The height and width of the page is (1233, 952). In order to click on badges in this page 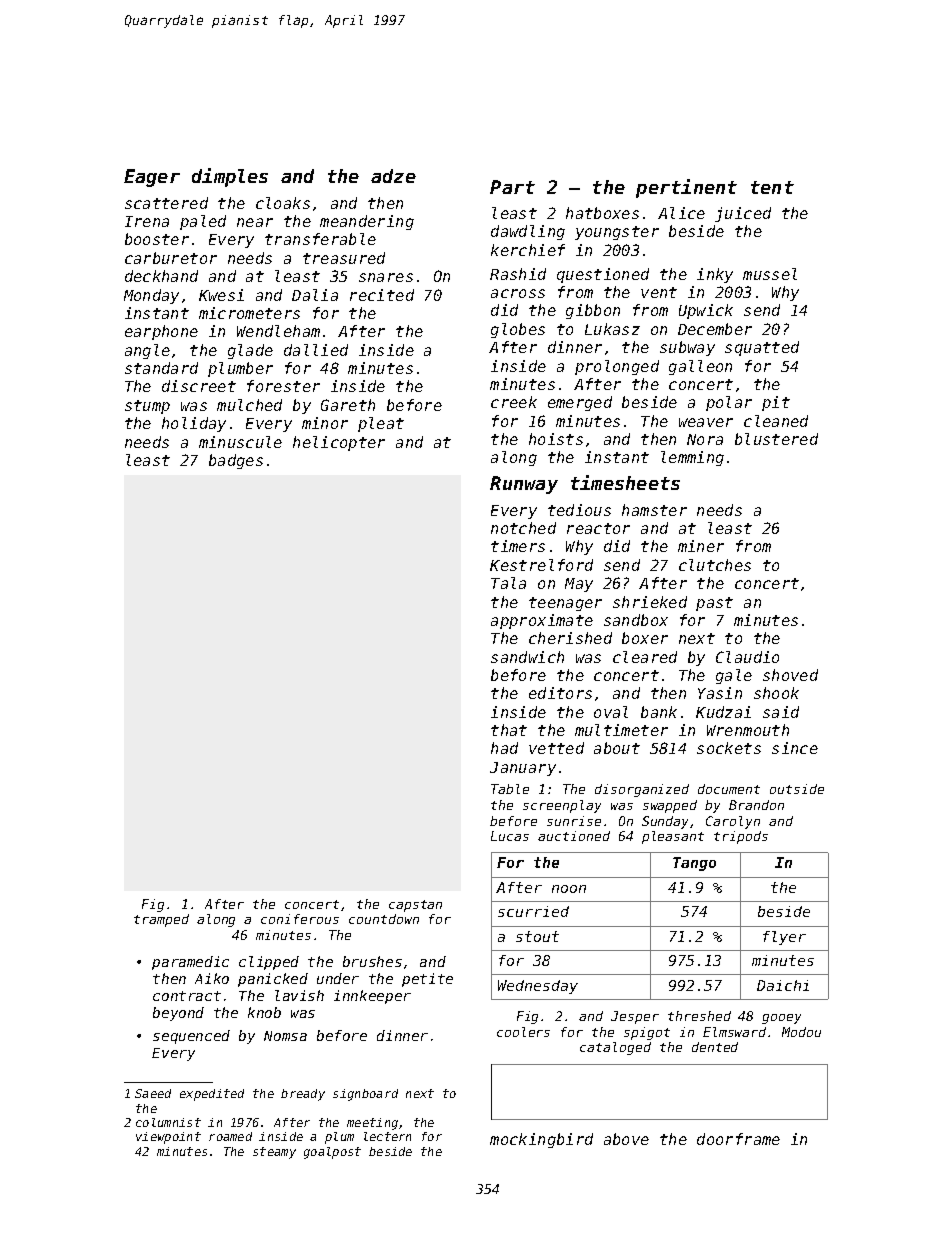, I will do `click(236, 461)`.
